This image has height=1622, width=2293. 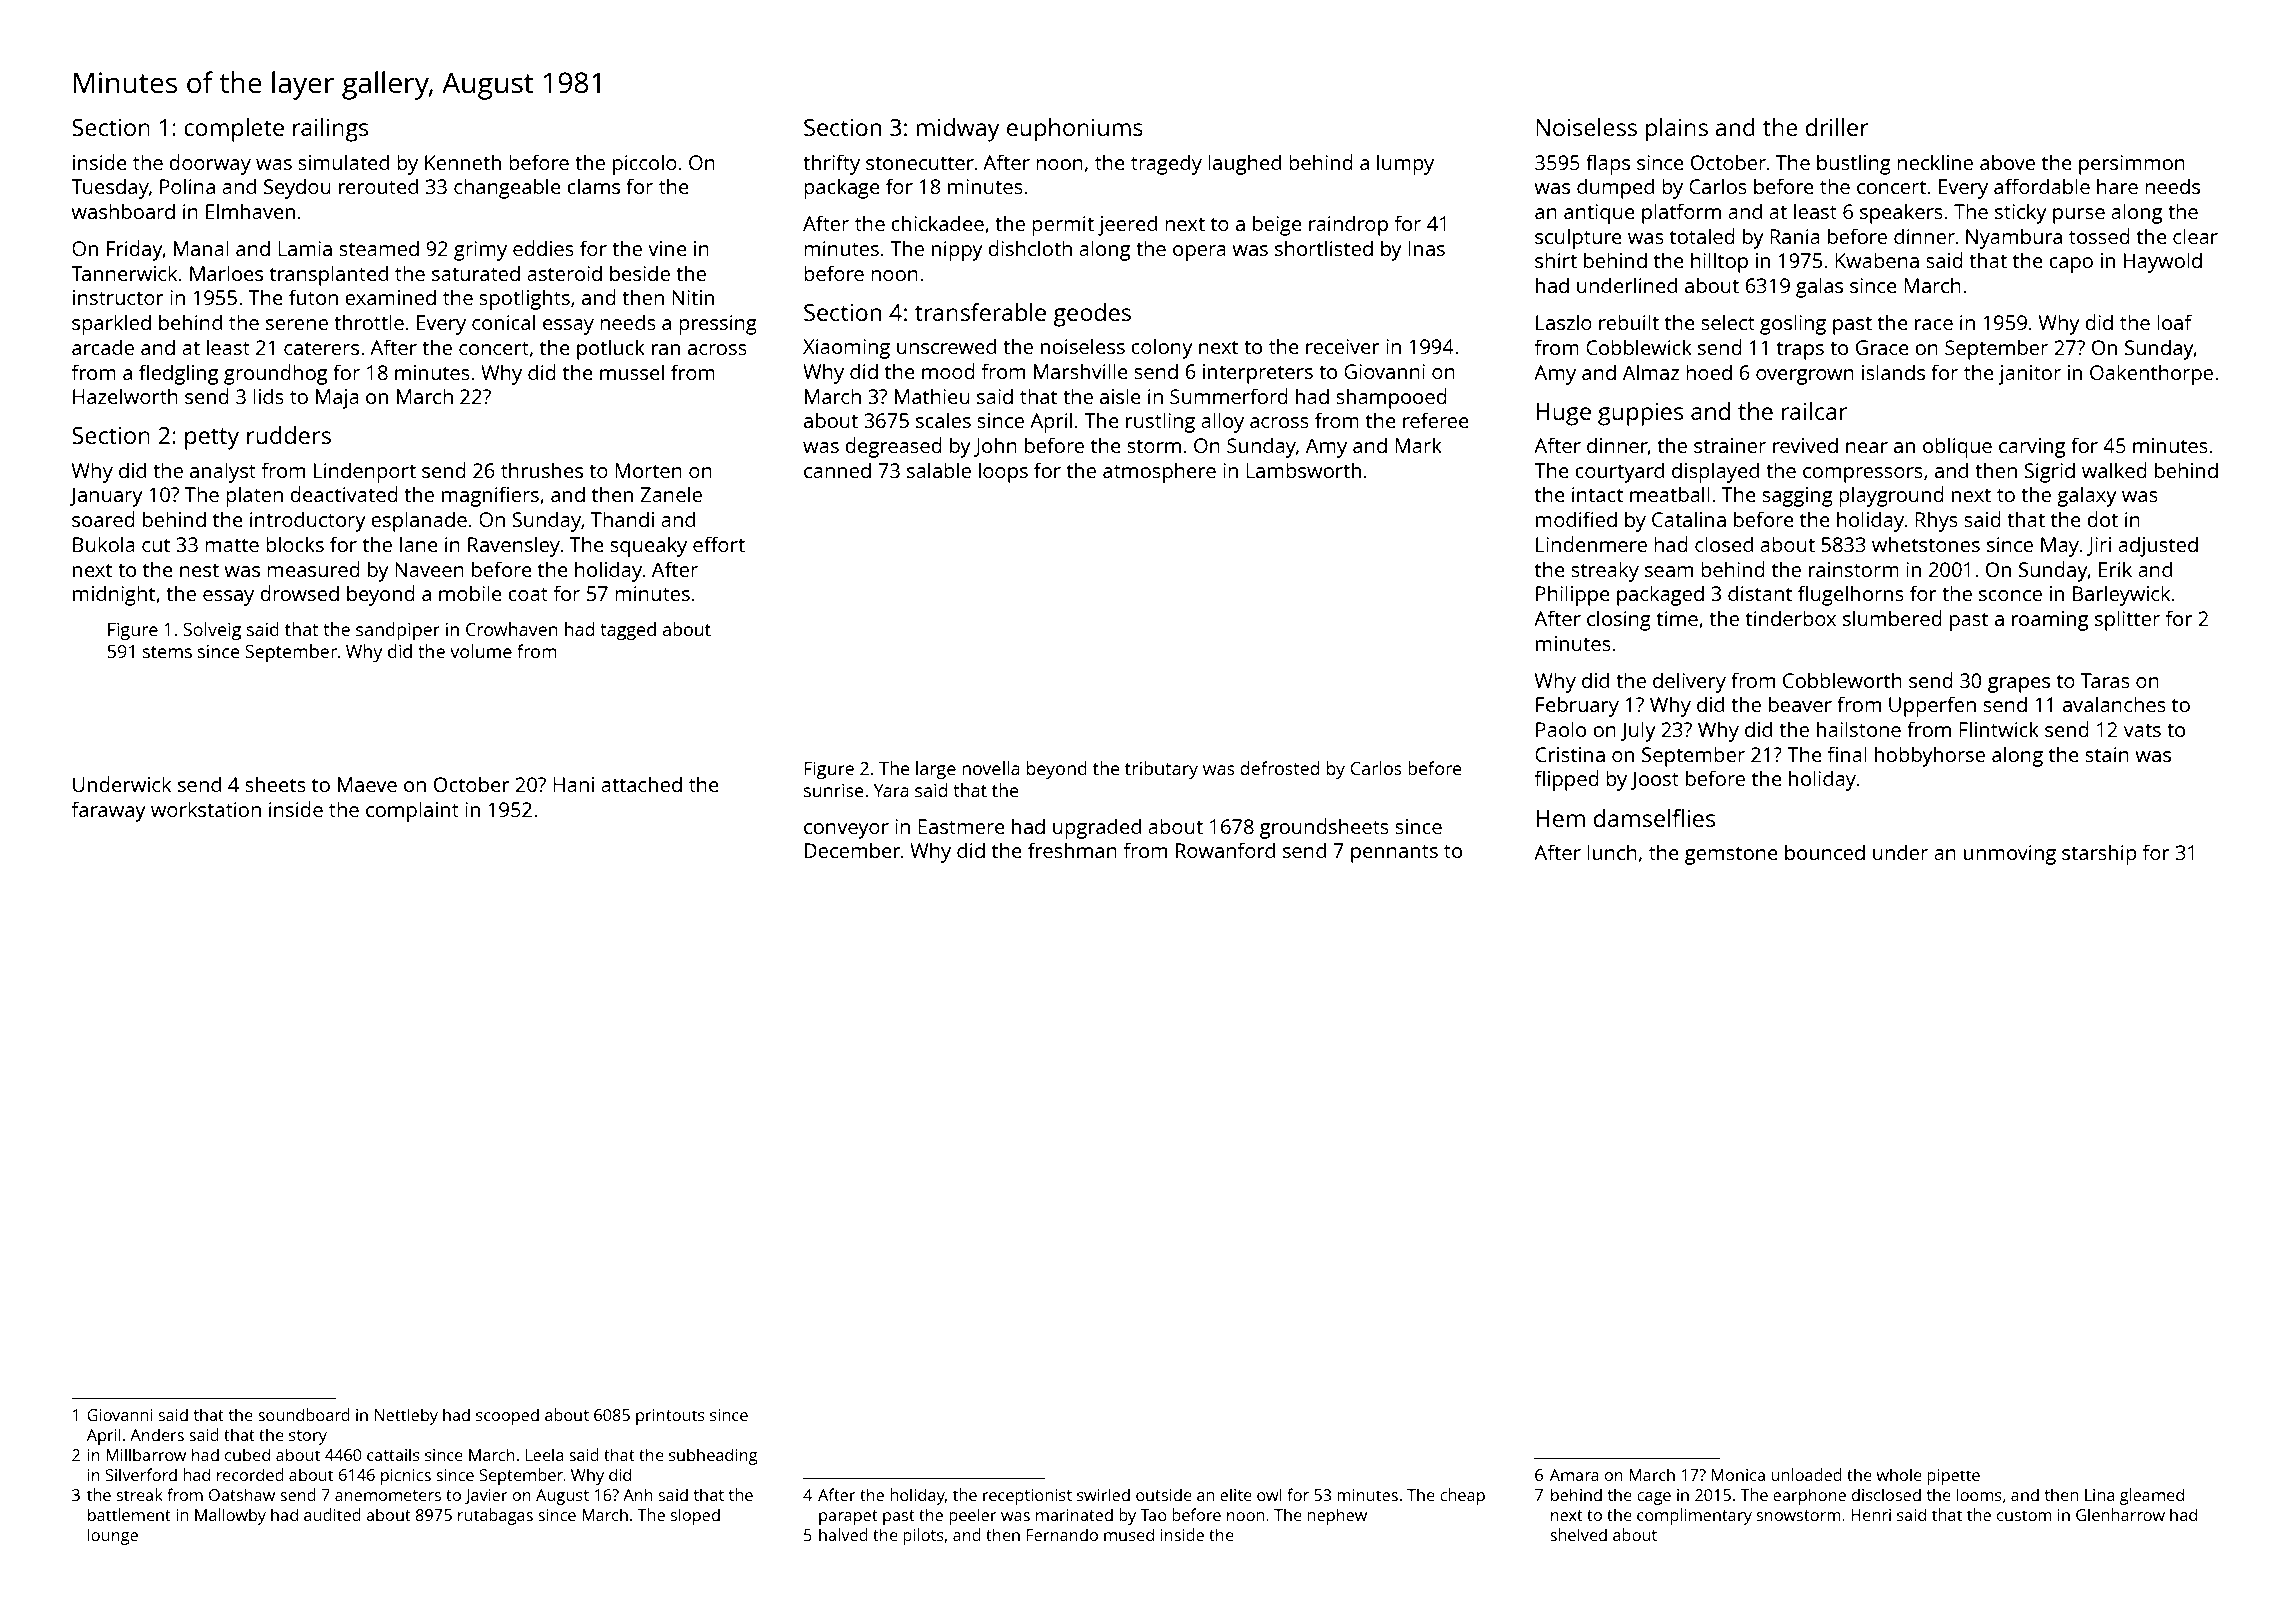 What do you see at coordinates (330, 130) in the image?
I see `railings` at bounding box center [330, 130].
